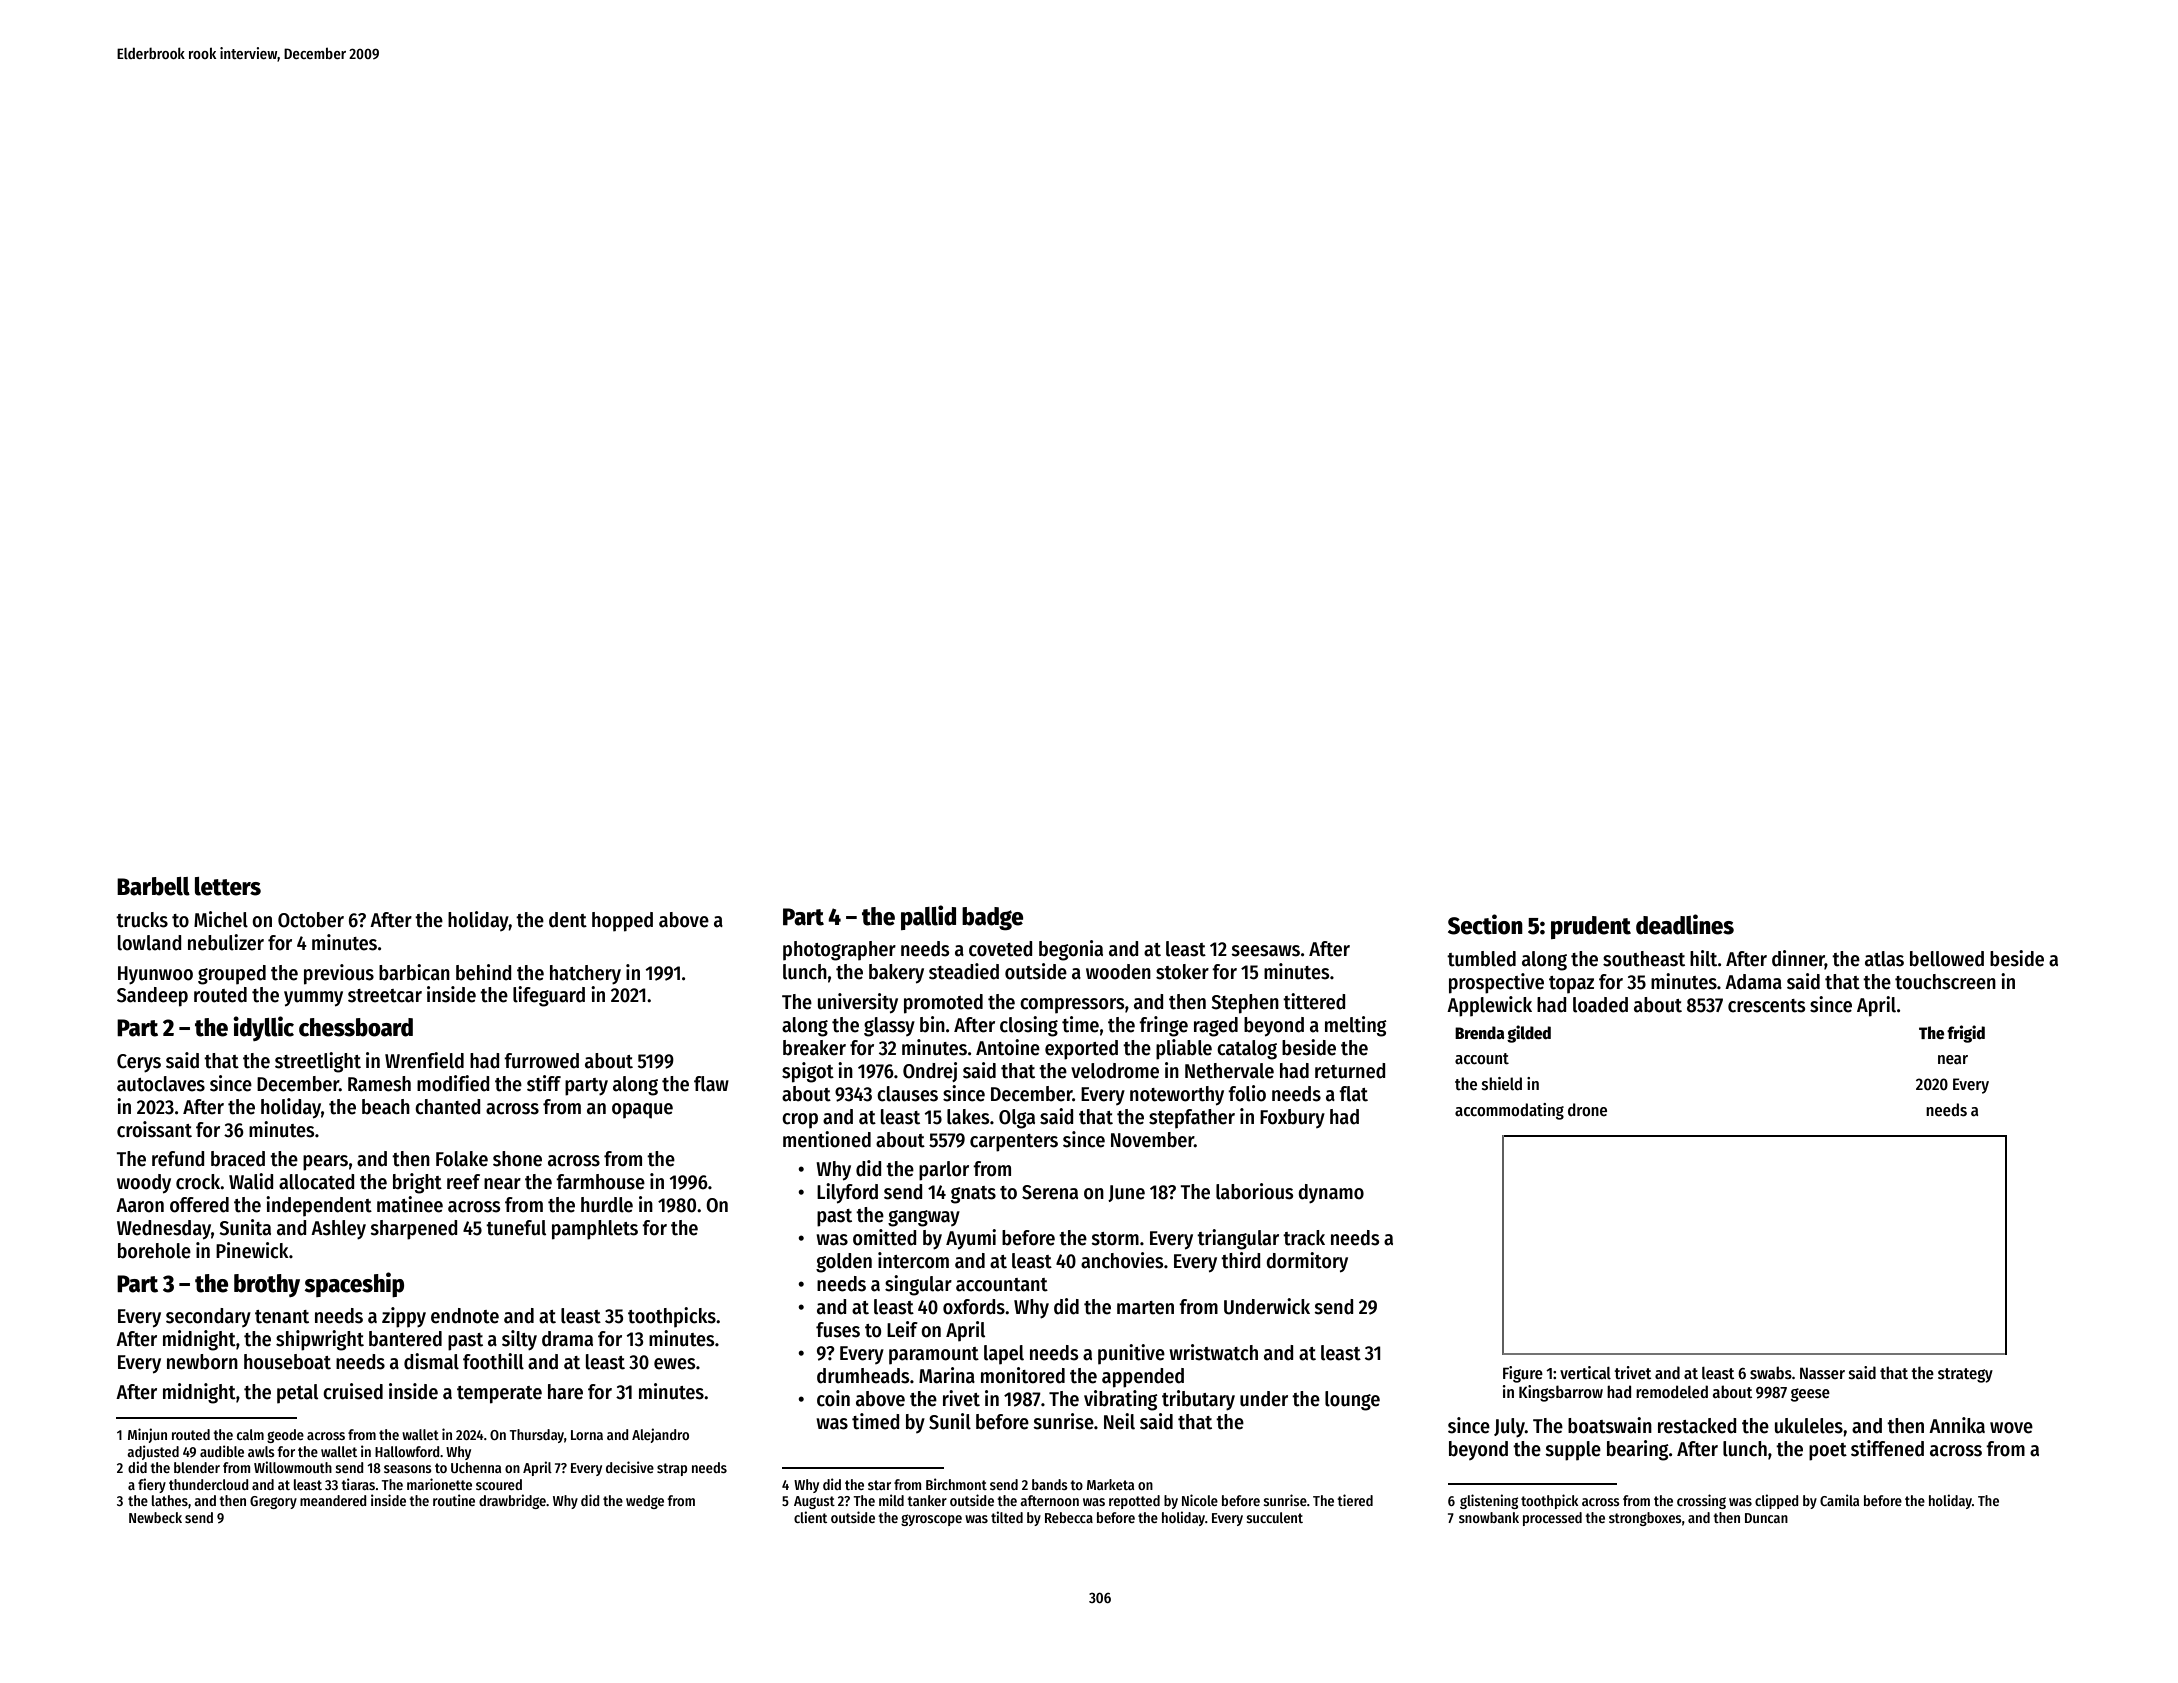 The width and height of the screenshot is (2178, 1683). I want to click on Rebecca, so click(1069, 1517).
